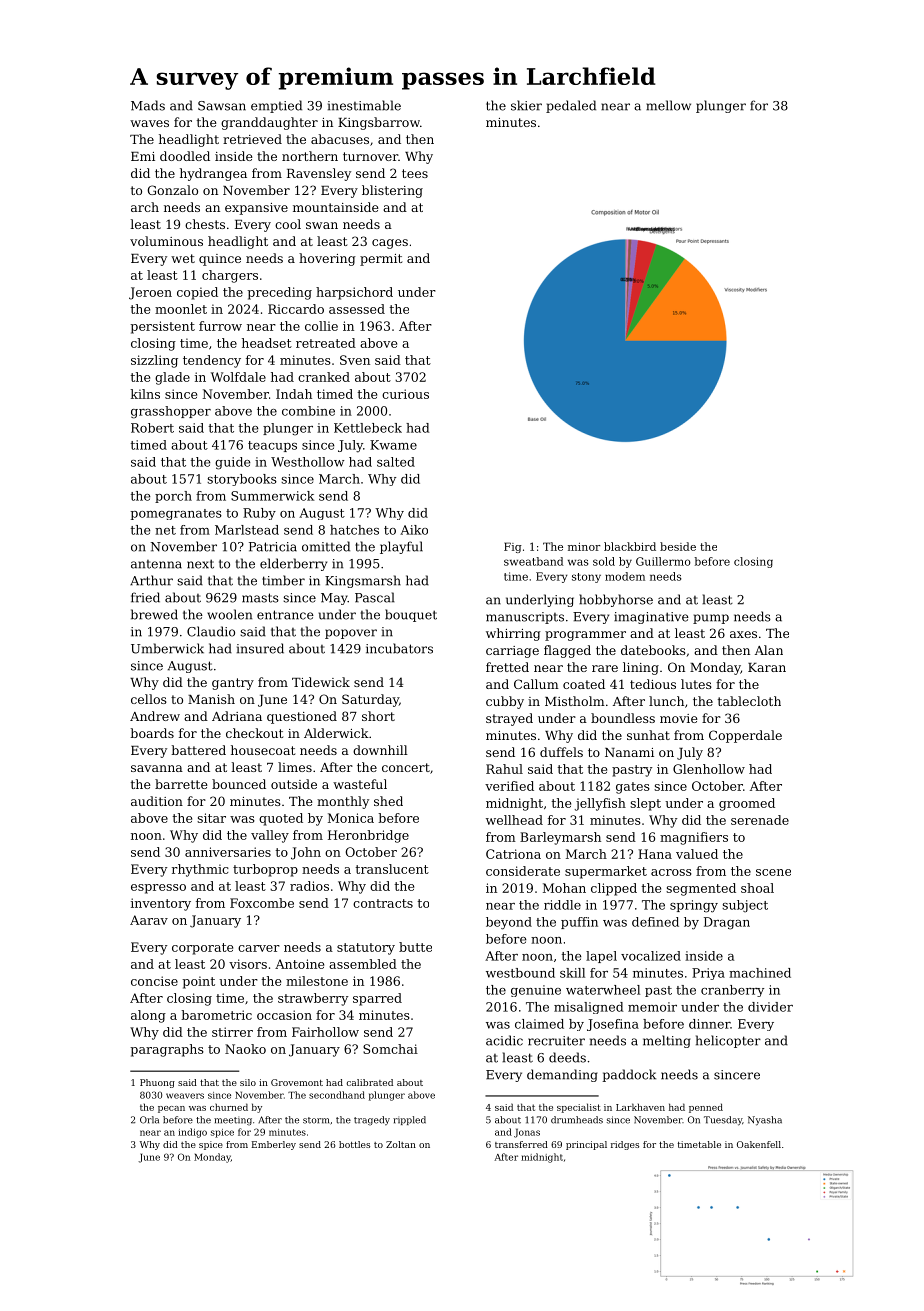  Describe the element at coordinates (769, 650) in the page. I see `Alan` at that location.
